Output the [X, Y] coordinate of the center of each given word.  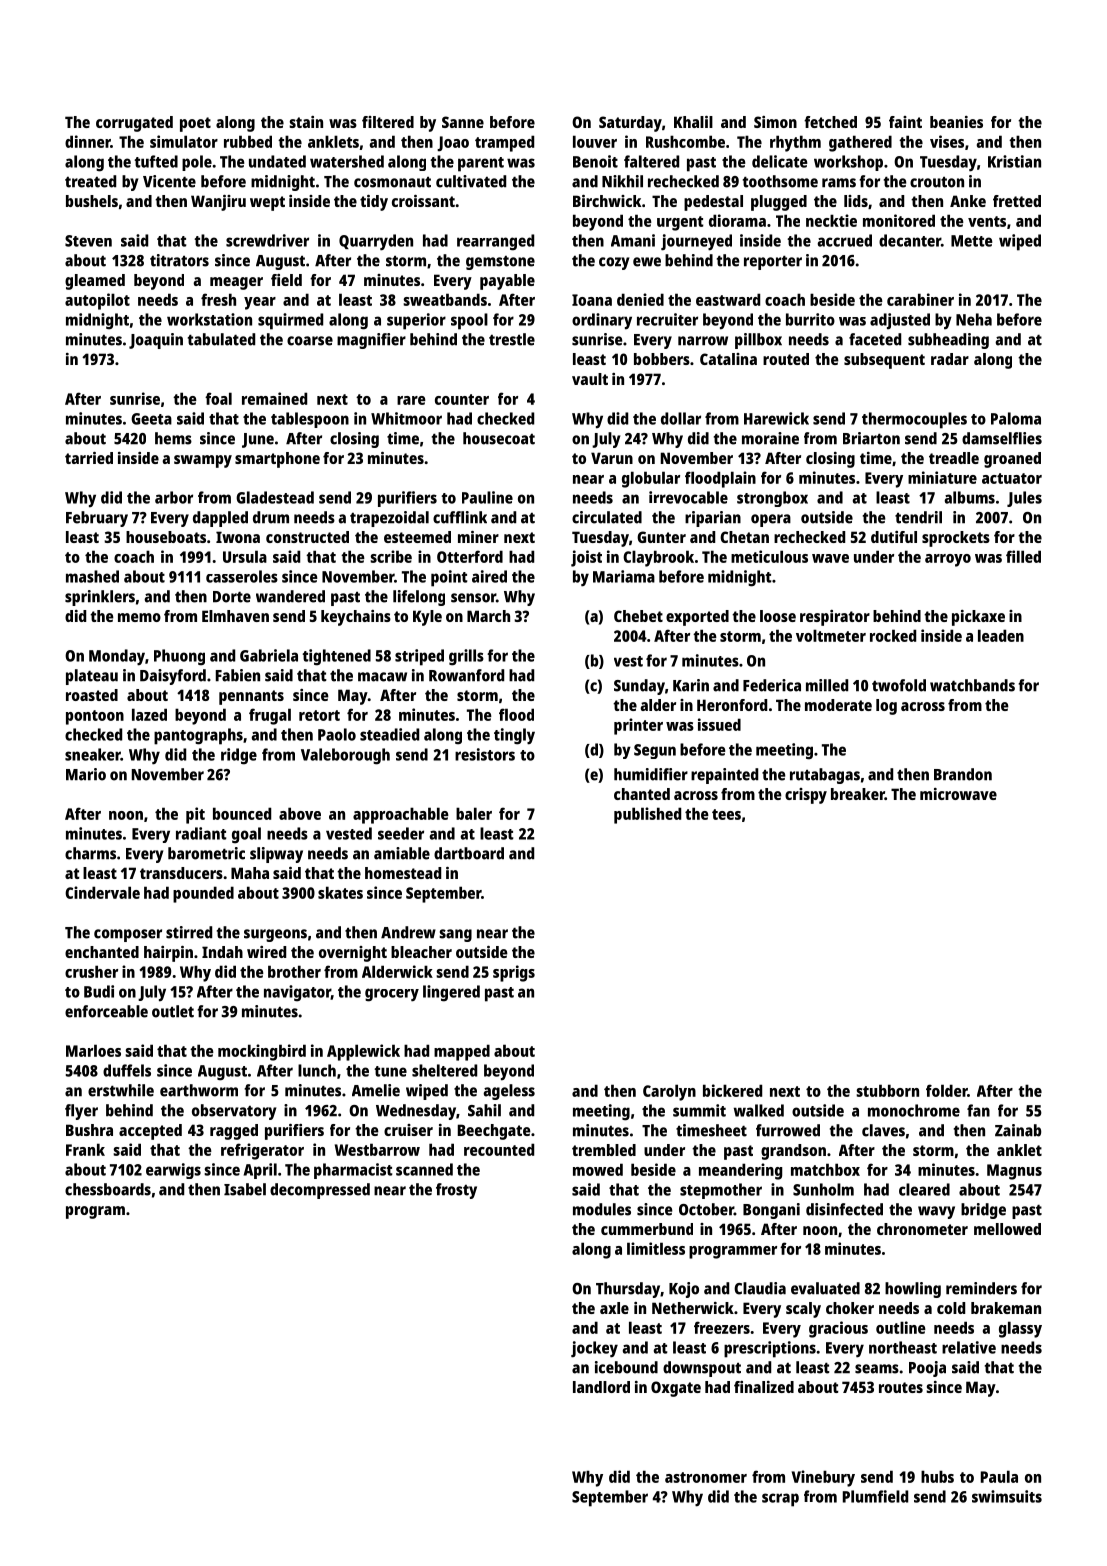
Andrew [408, 932]
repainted [724, 776]
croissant [423, 201]
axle [614, 1308]
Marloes [93, 1050]
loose [778, 616]
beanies [956, 122]
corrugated [134, 124]
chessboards [108, 1189]
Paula [999, 1476]
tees [726, 814]
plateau [92, 677]
